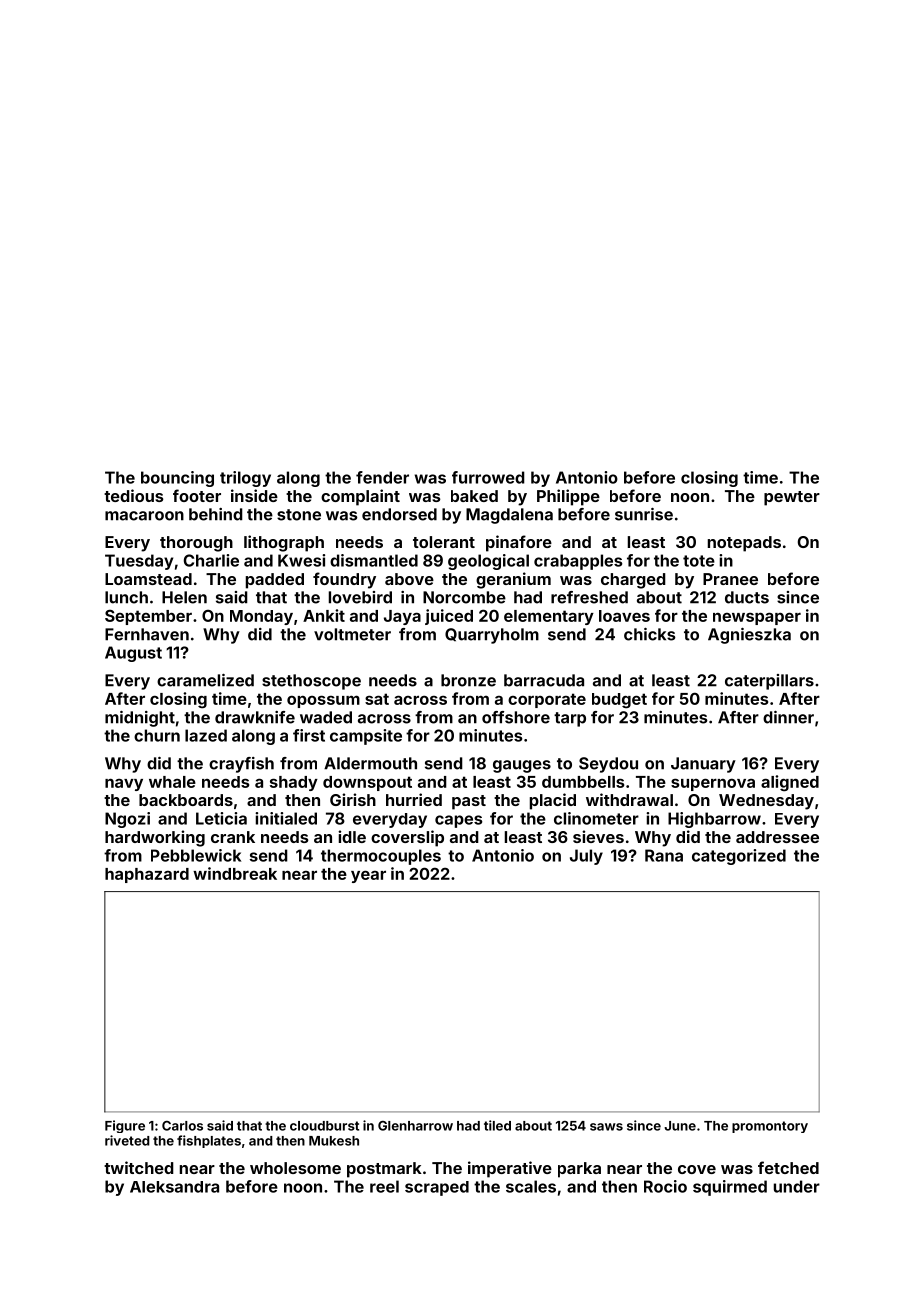 The image size is (924, 1308). I want to click on twitched, so click(139, 1167).
